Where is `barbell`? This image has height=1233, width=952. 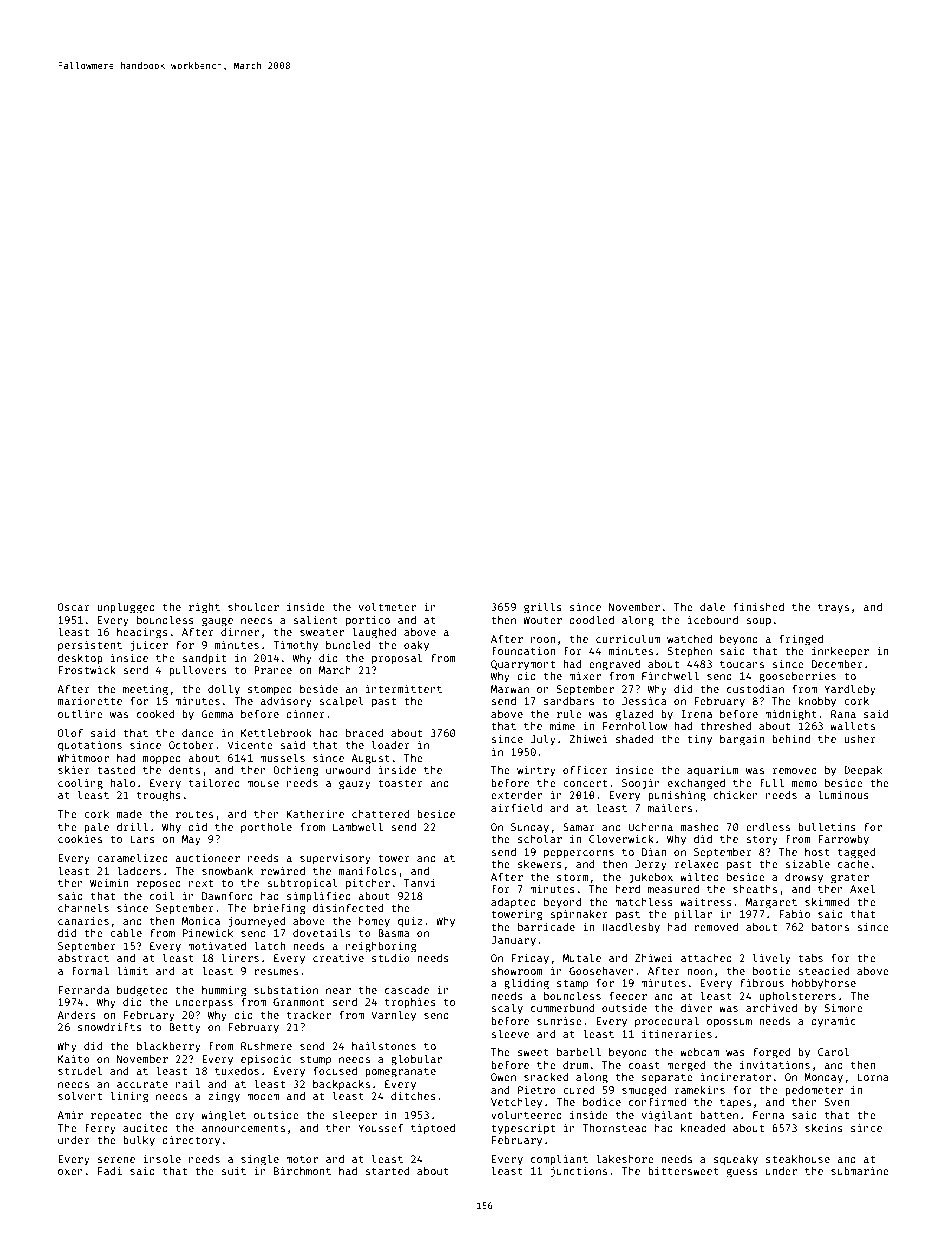 barbell is located at coordinates (579, 1051).
